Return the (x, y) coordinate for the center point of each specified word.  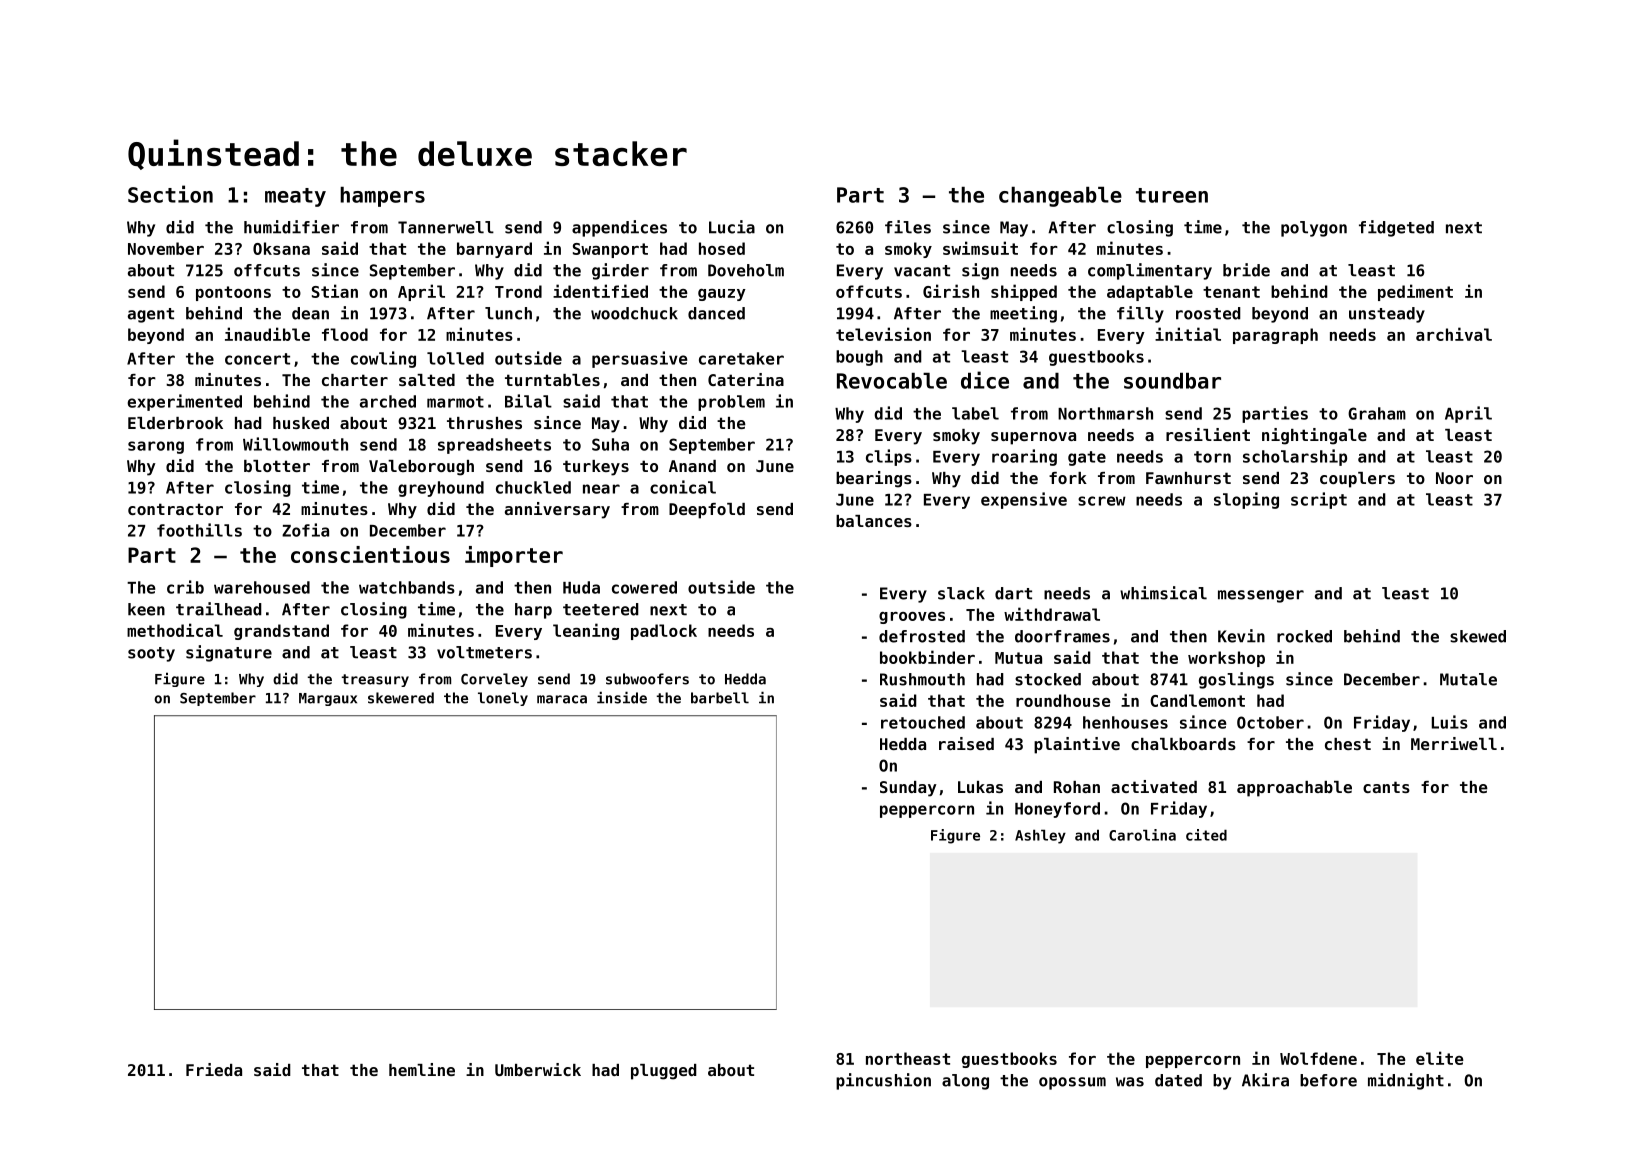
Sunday (908, 789)
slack (961, 593)
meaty (295, 197)
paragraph (1275, 336)
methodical (175, 630)
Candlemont (1197, 700)
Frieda (214, 1069)
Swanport (610, 250)
